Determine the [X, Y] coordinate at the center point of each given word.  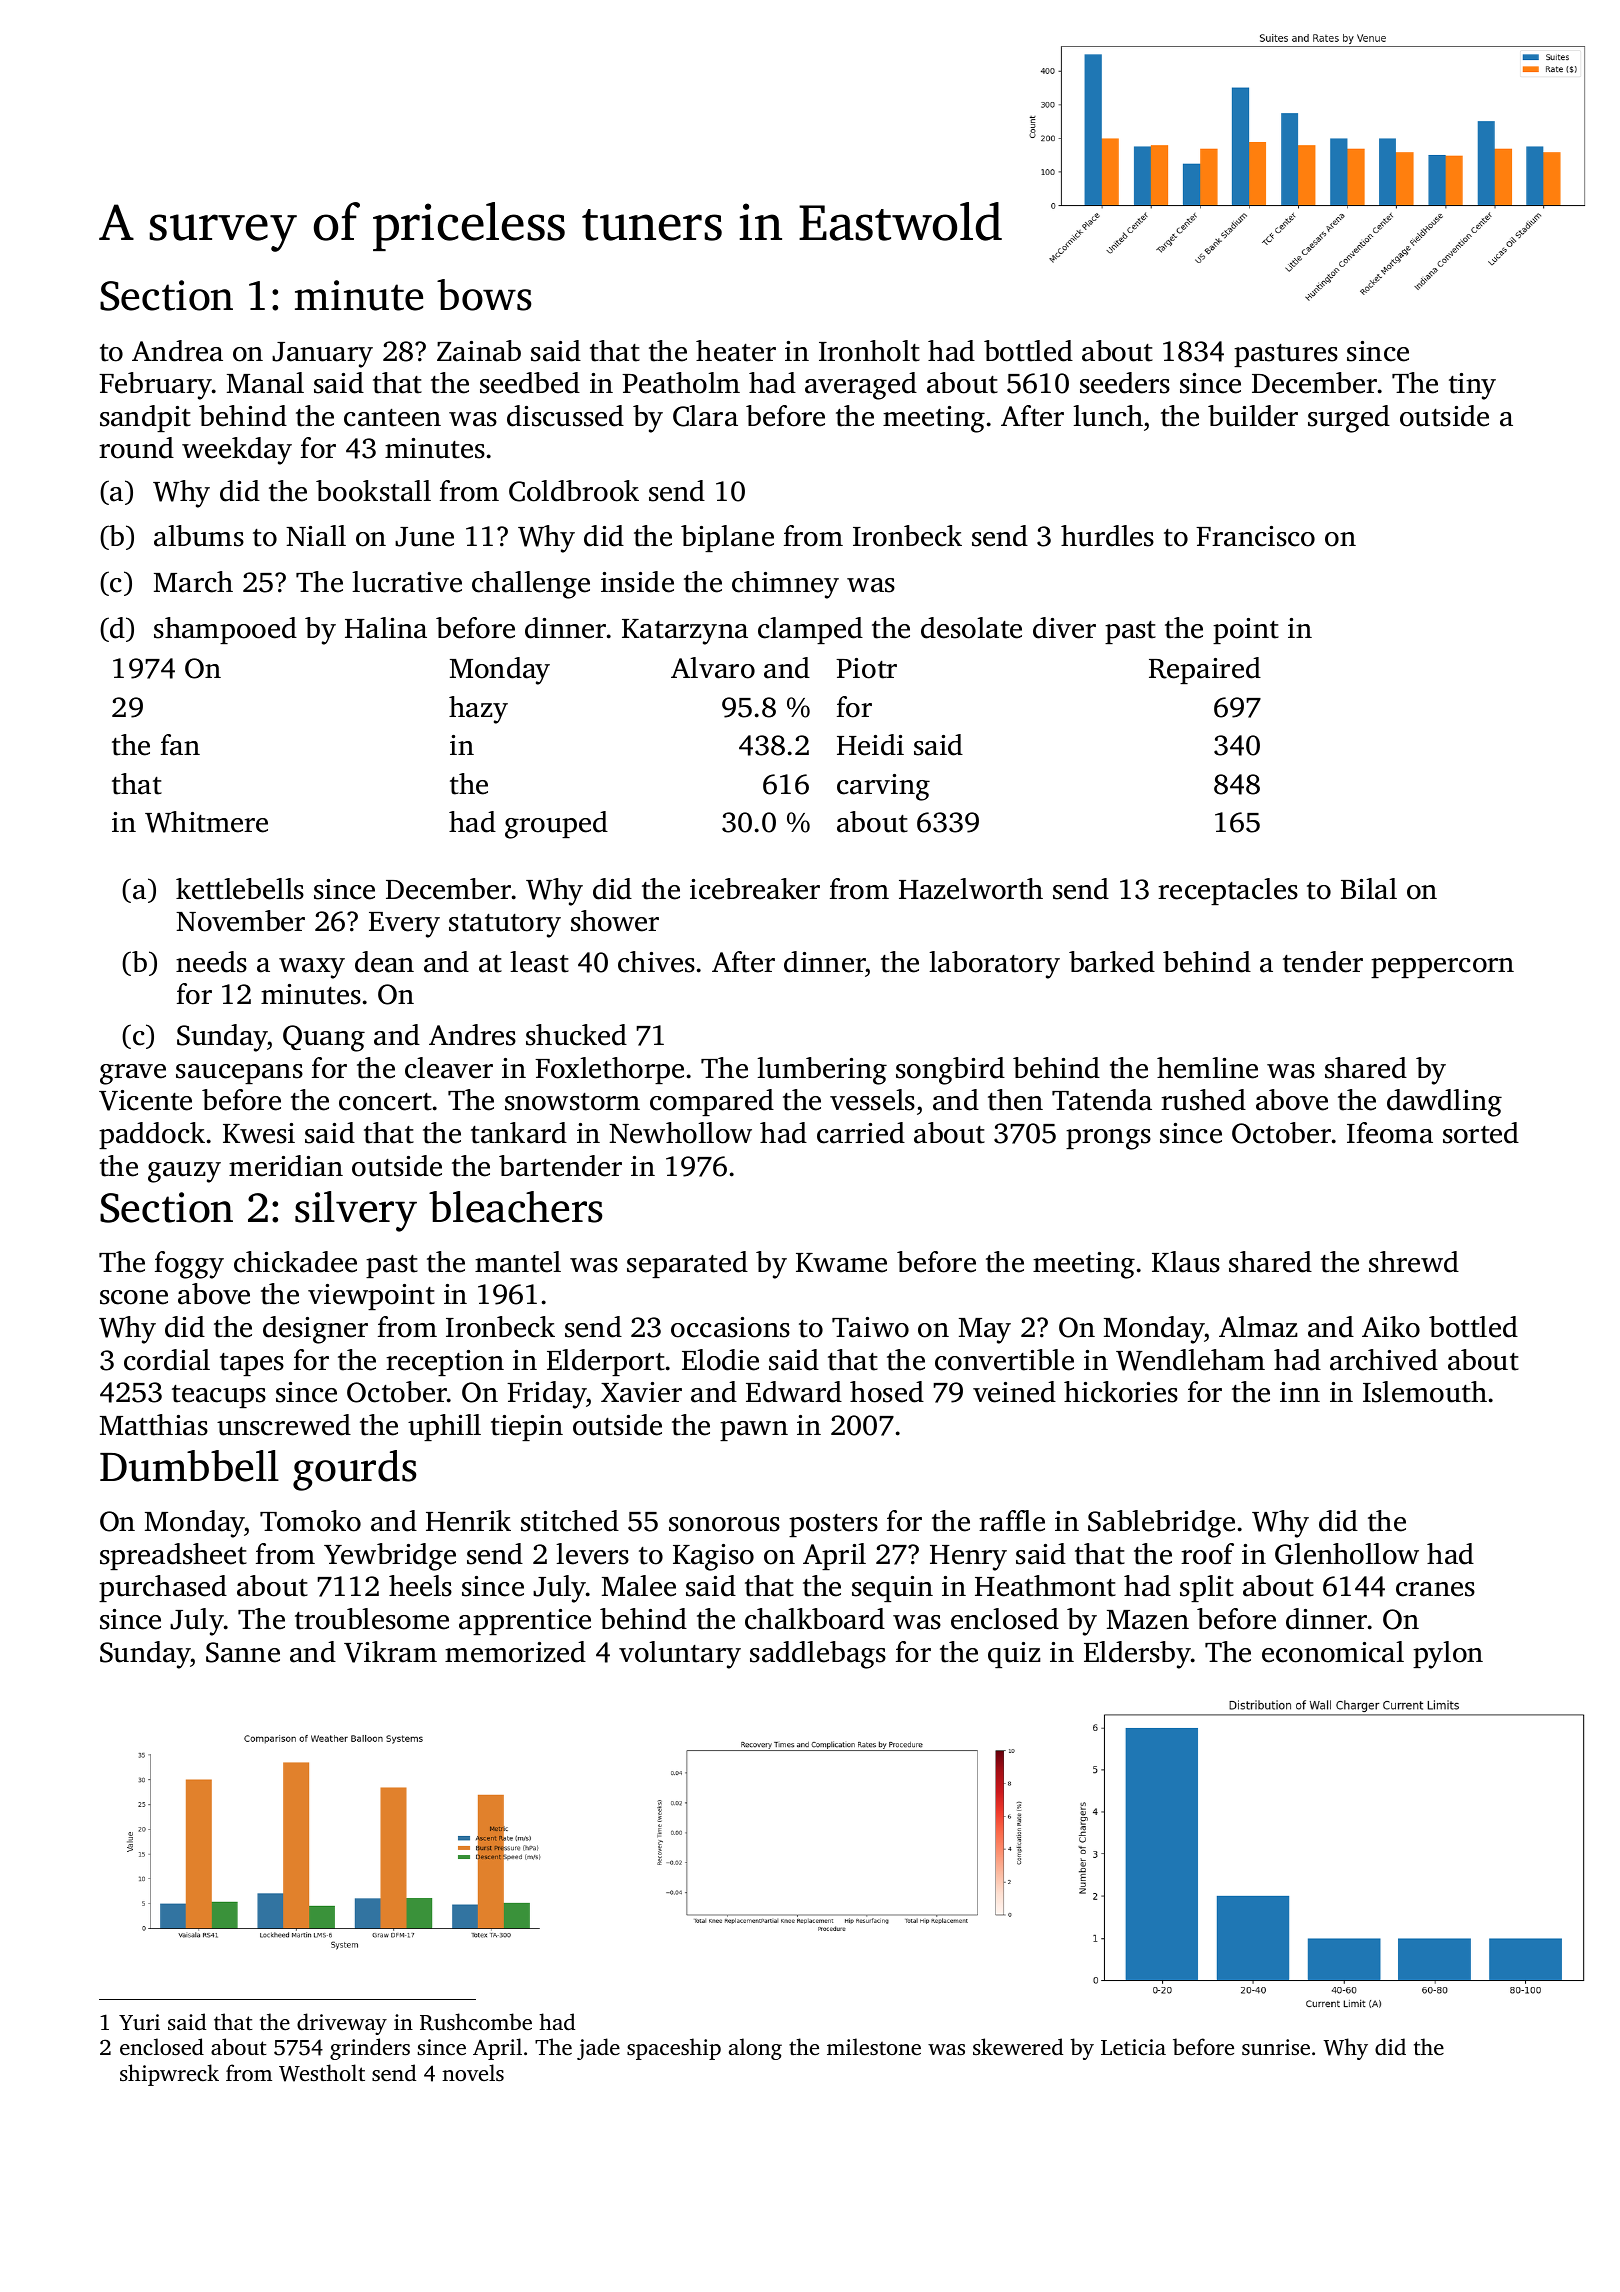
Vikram [390, 1652]
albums [199, 536]
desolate [971, 628]
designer [315, 1330]
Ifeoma [1390, 1133]
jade [598, 2049]
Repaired [1205, 670]
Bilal [1369, 889]
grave [133, 1074]
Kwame [841, 1263]
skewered [1018, 2046]
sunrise [1276, 2047]
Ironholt [869, 351]
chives [656, 962]
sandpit [145, 418]
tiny [1472, 386]
